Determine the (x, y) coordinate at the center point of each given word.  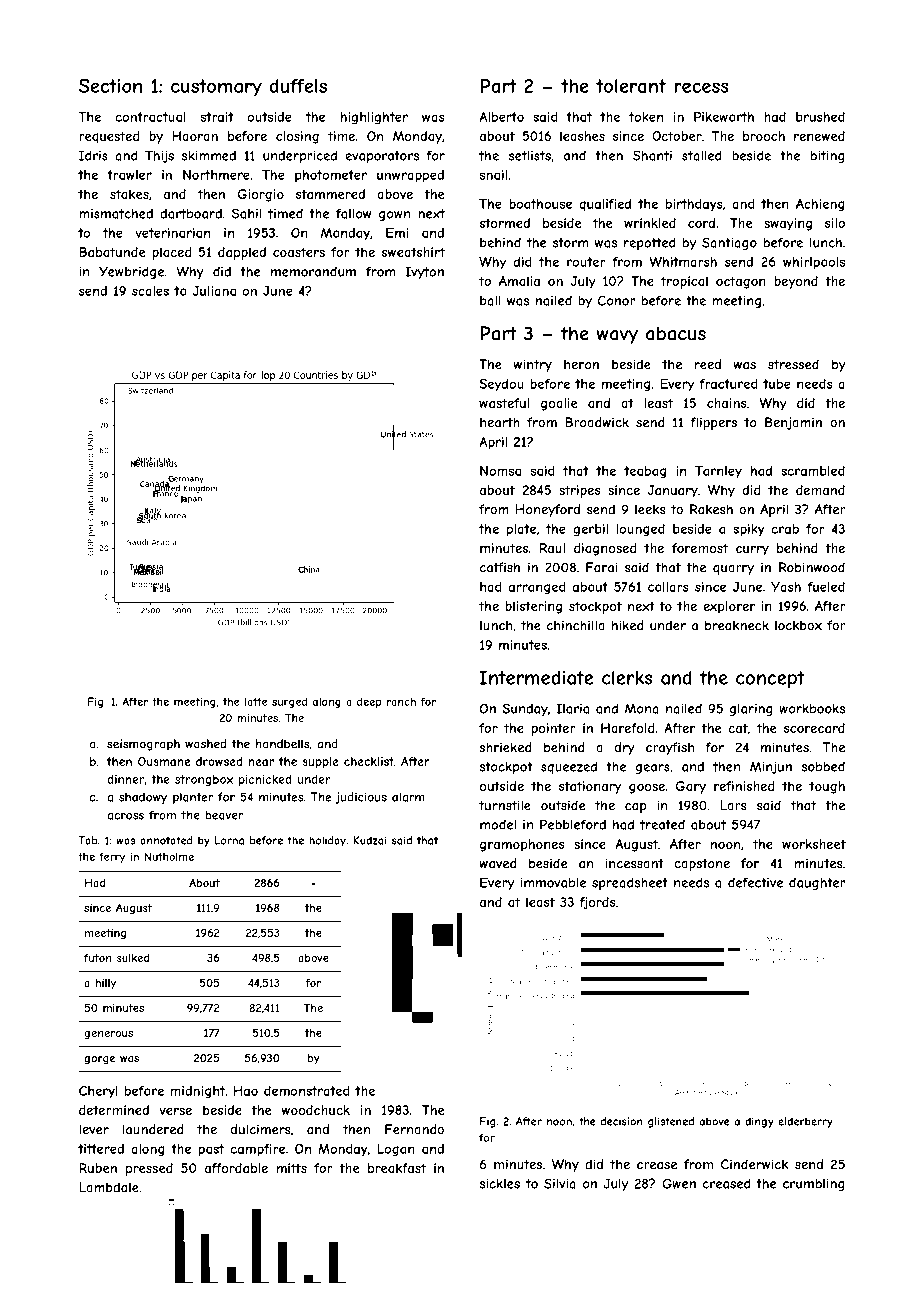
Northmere (216, 175)
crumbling (814, 1185)
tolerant (631, 86)
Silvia (560, 1184)
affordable (236, 1168)
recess (701, 87)
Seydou (501, 385)
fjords (598, 903)
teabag (645, 472)
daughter (817, 884)
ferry (112, 857)
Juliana (214, 291)
